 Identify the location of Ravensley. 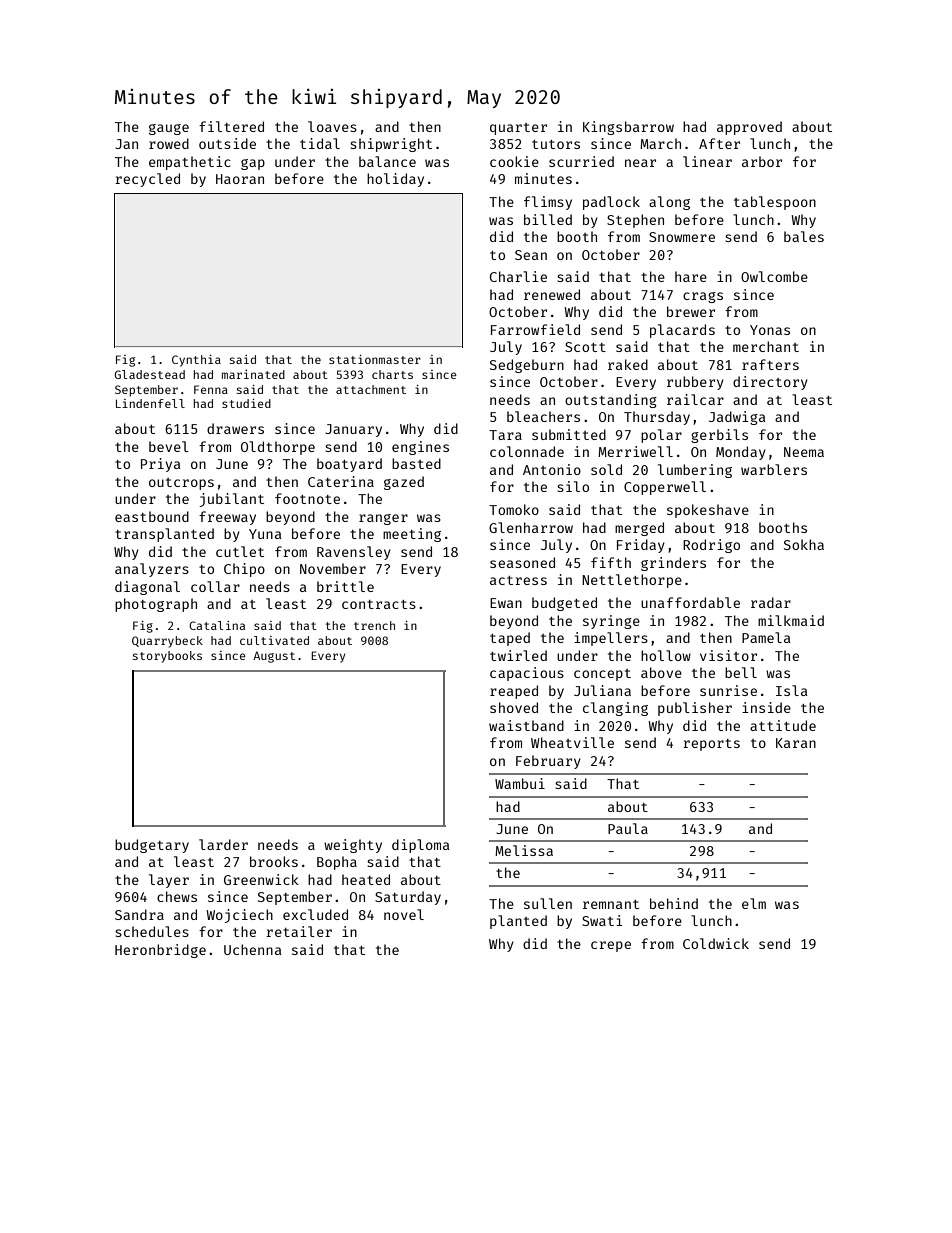
(354, 553).
